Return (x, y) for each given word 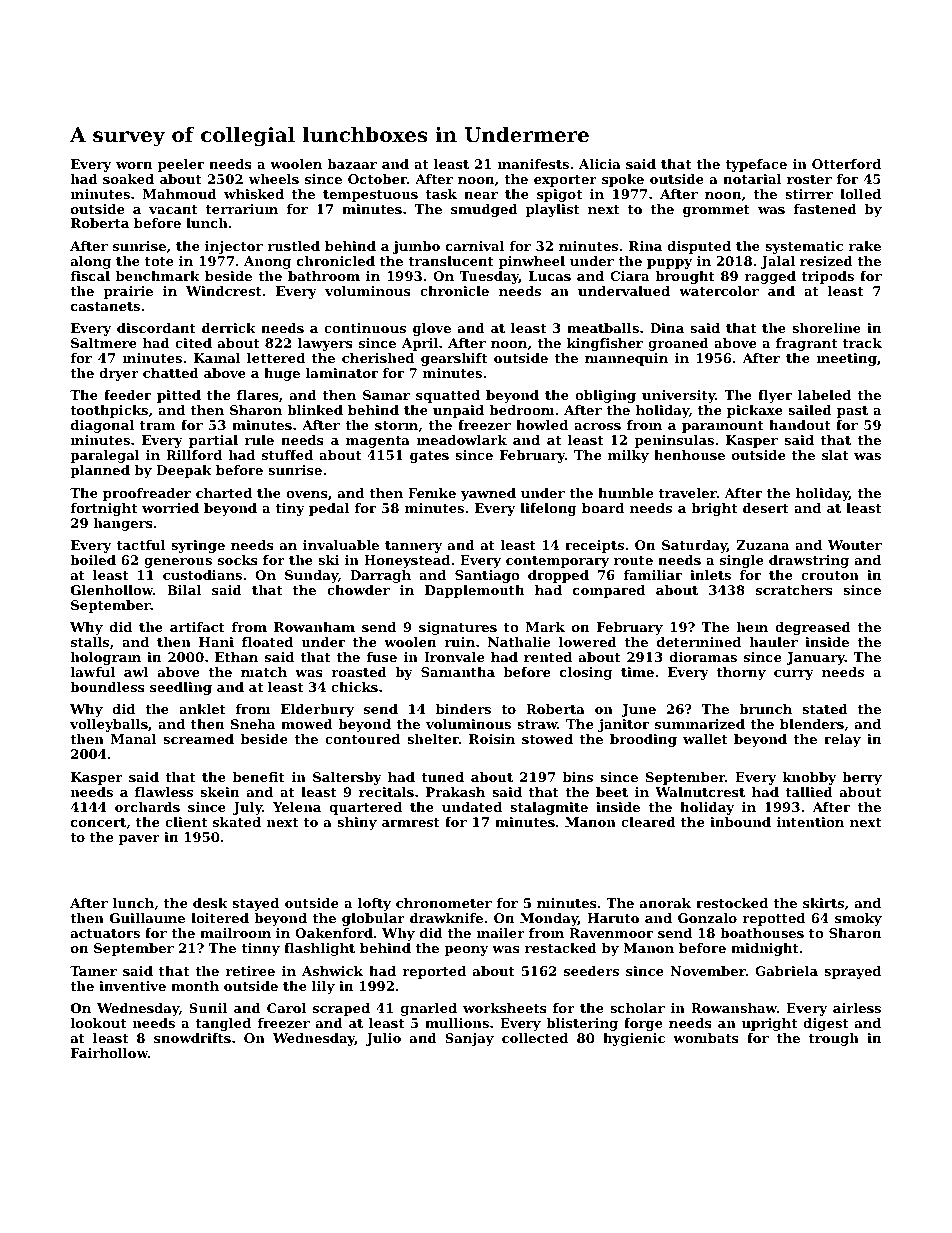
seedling (181, 688)
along (91, 262)
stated (825, 709)
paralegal (105, 456)
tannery (413, 547)
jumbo (416, 247)
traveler (688, 493)
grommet (716, 211)
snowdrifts (192, 1038)
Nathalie (519, 642)
